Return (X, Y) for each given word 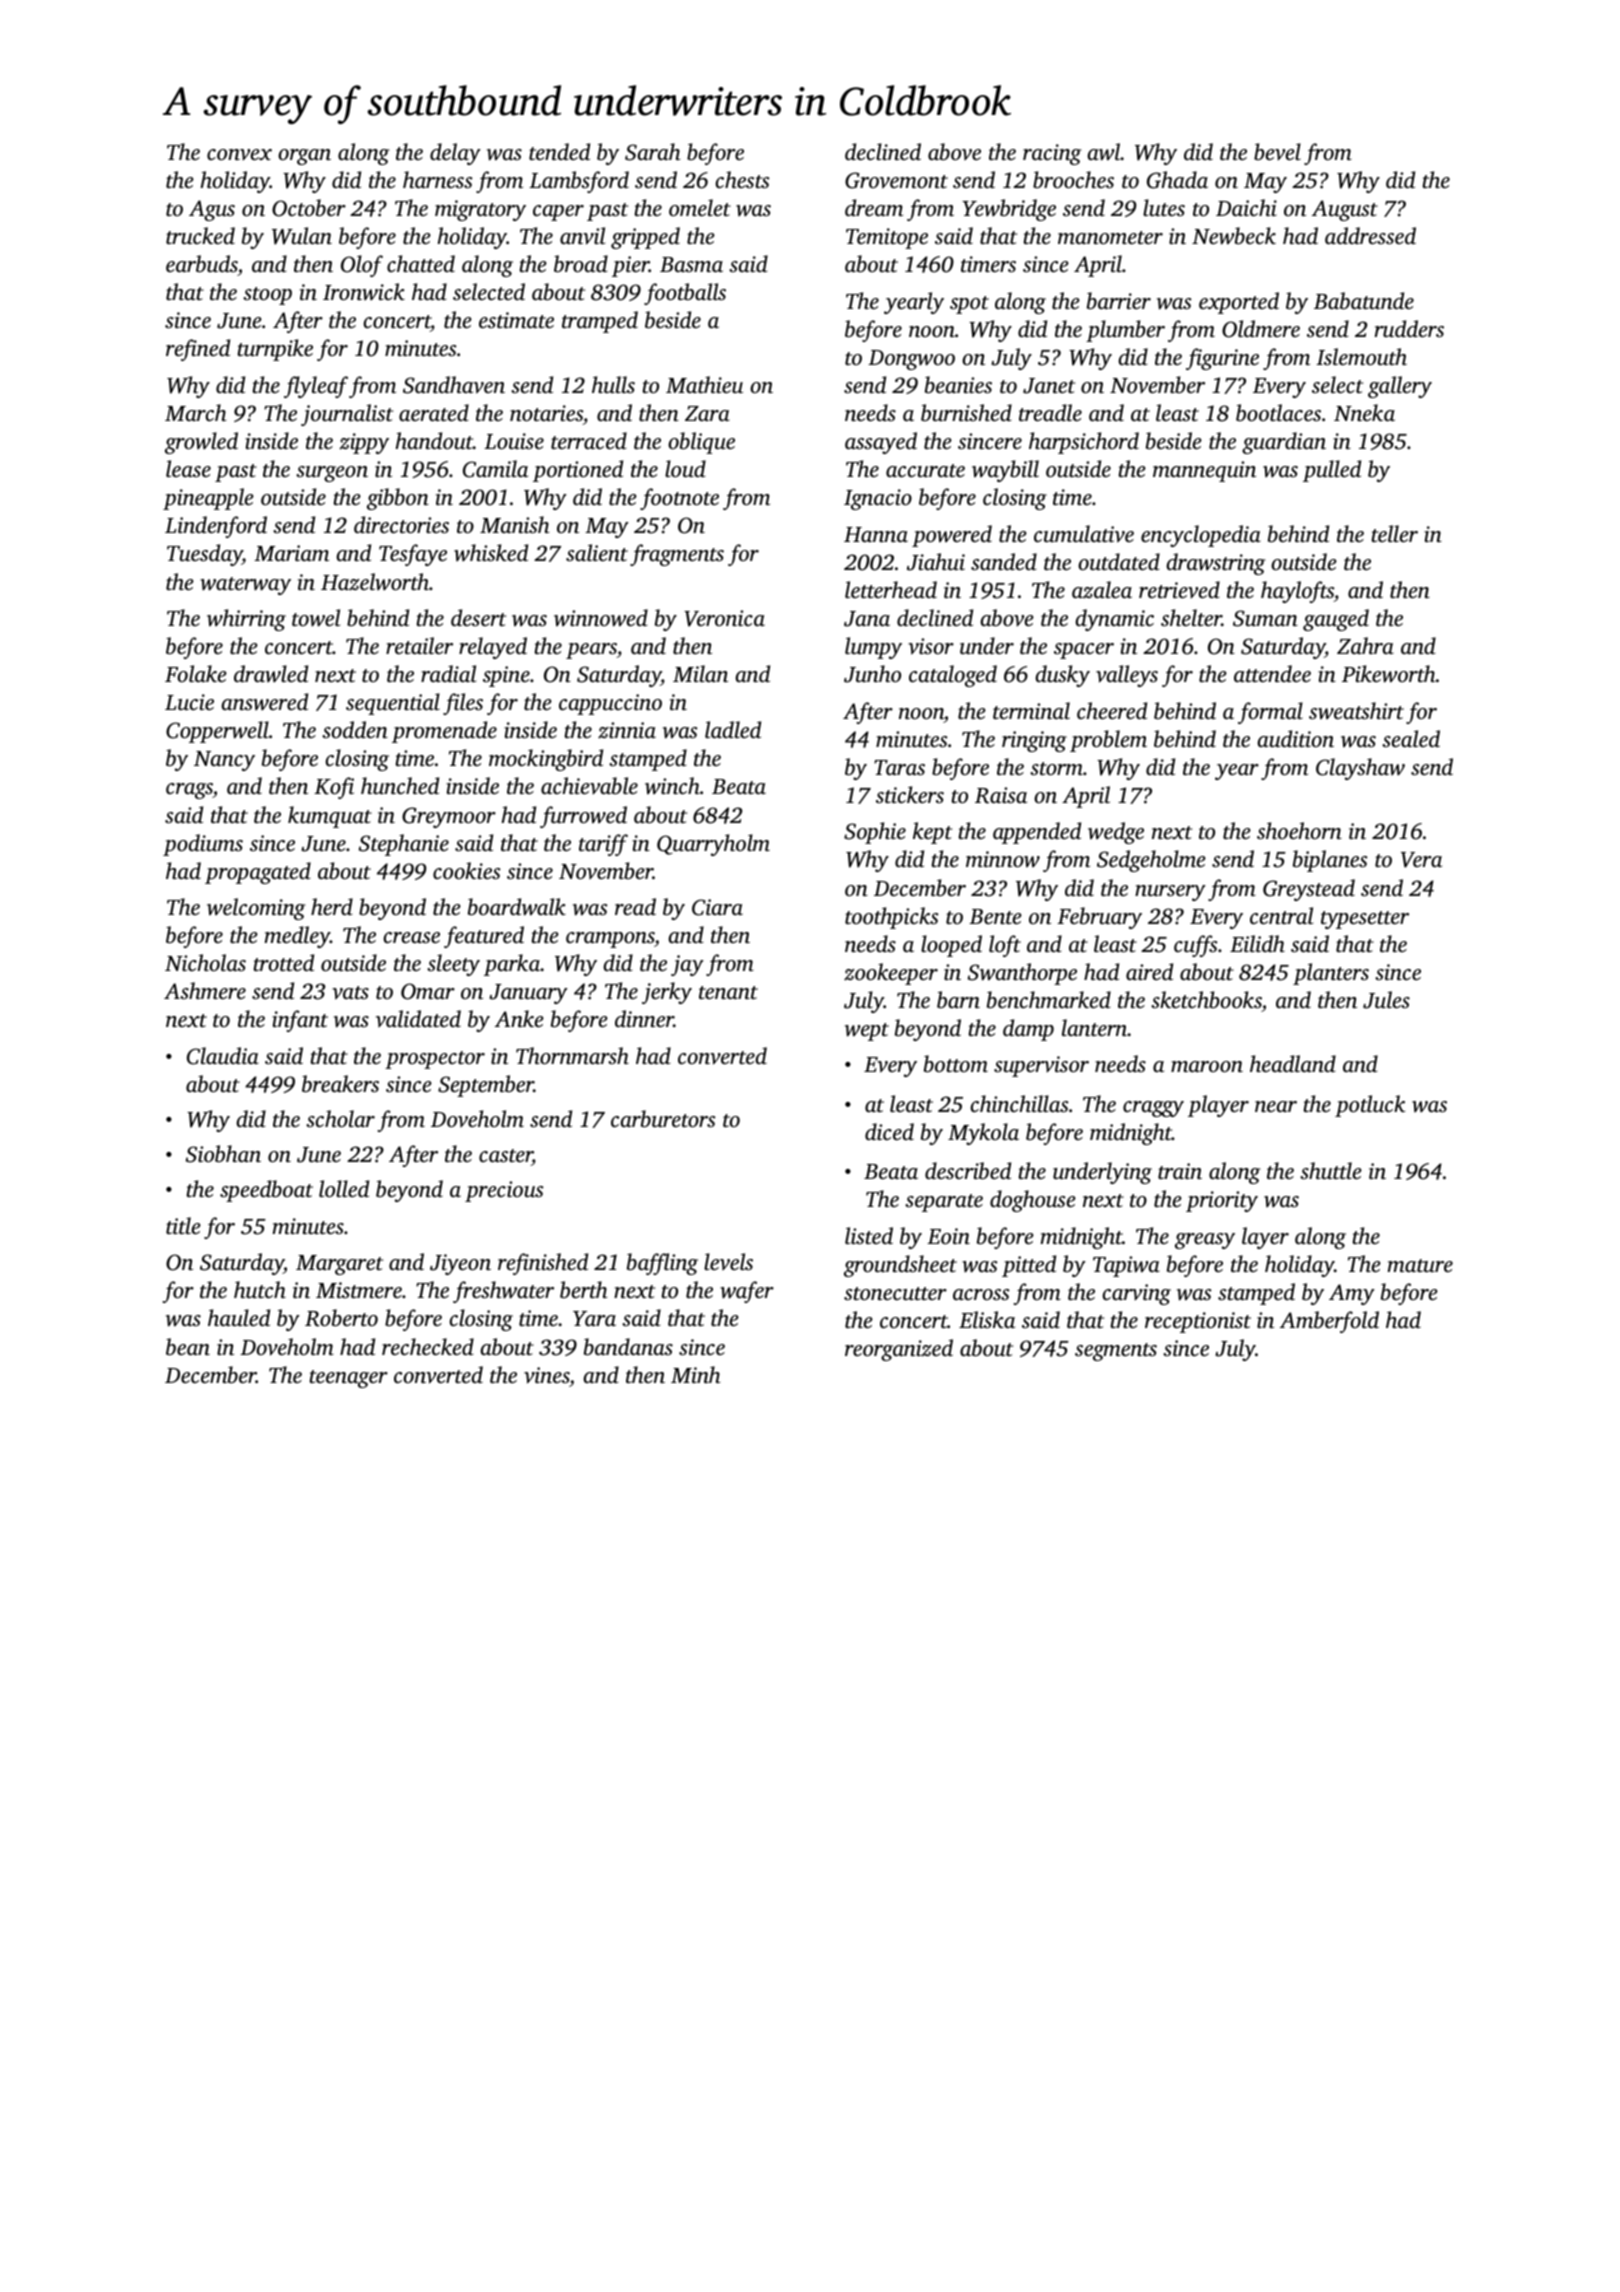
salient (597, 552)
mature (1420, 1265)
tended (559, 151)
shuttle (1331, 1170)
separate (944, 1203)
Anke (519, 1018)
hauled (239, 1317)
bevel (1277, 151)
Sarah (653, 152)
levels (728, 1261)
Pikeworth (1389, 674)
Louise (514, 441)
